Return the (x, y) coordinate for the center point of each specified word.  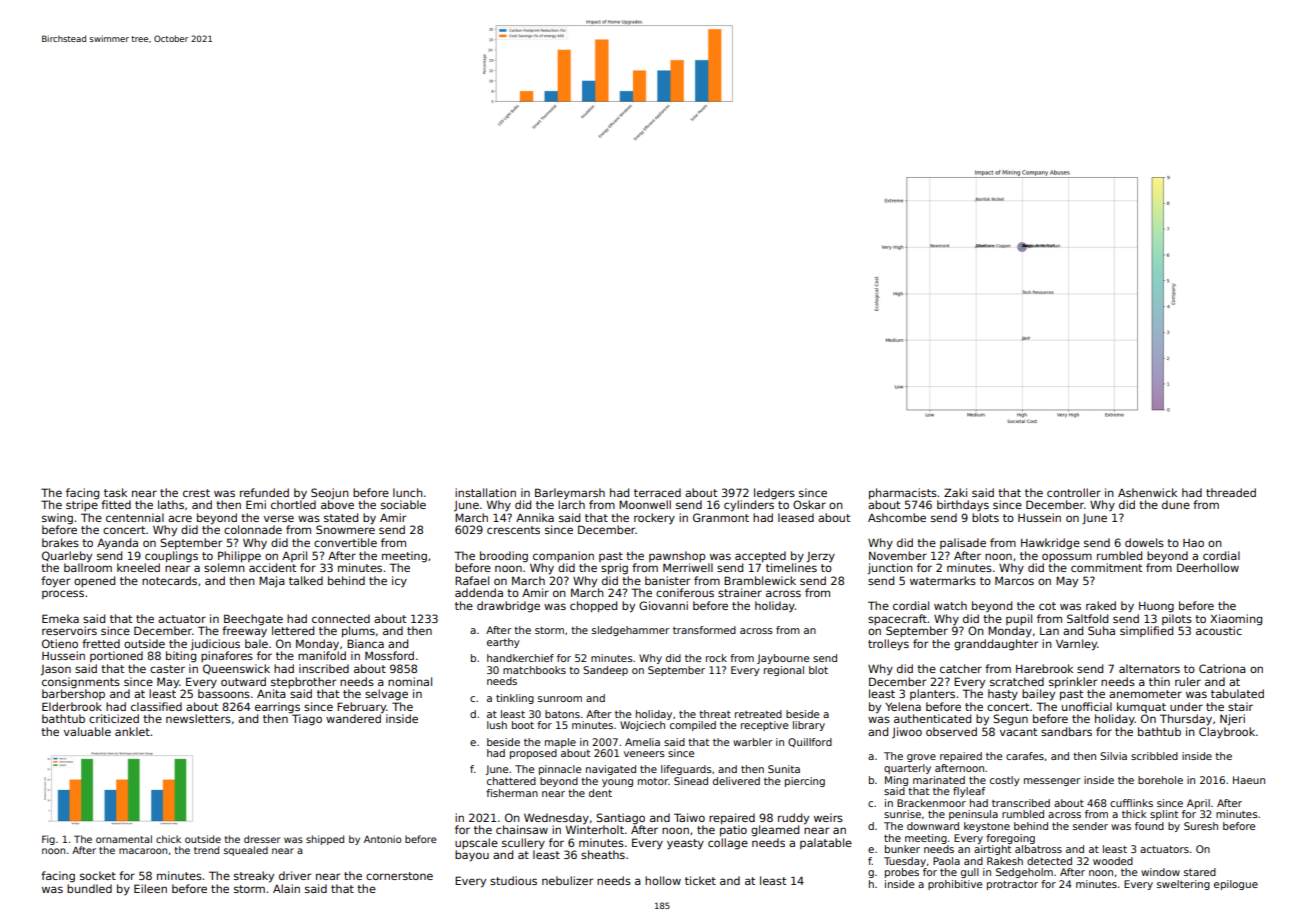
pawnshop (677, 556)
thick (1134, 814)
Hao (1193, 543)
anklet (132, 731)
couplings (171, 557)
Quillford (810, 742)
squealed (246, 851)
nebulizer (567, 880)
